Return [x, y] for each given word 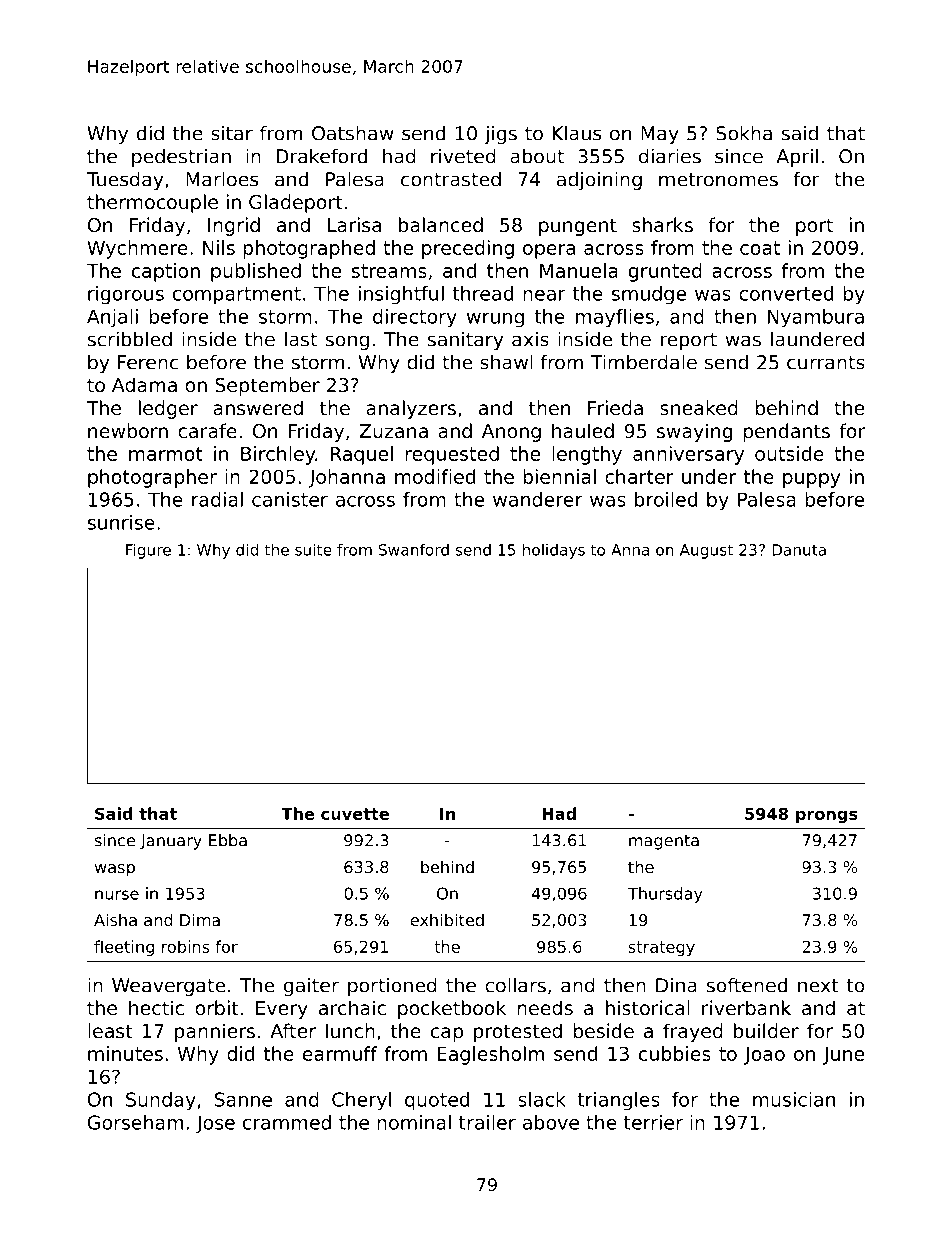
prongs [827, 816]
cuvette [355, 814]
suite [313, 550]
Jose [215, 1124]
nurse [117, 895]
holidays [554, 551]
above [551, 1122]
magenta [664, 842]
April [797, 157]
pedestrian [181, 157]
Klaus [576, 133]
